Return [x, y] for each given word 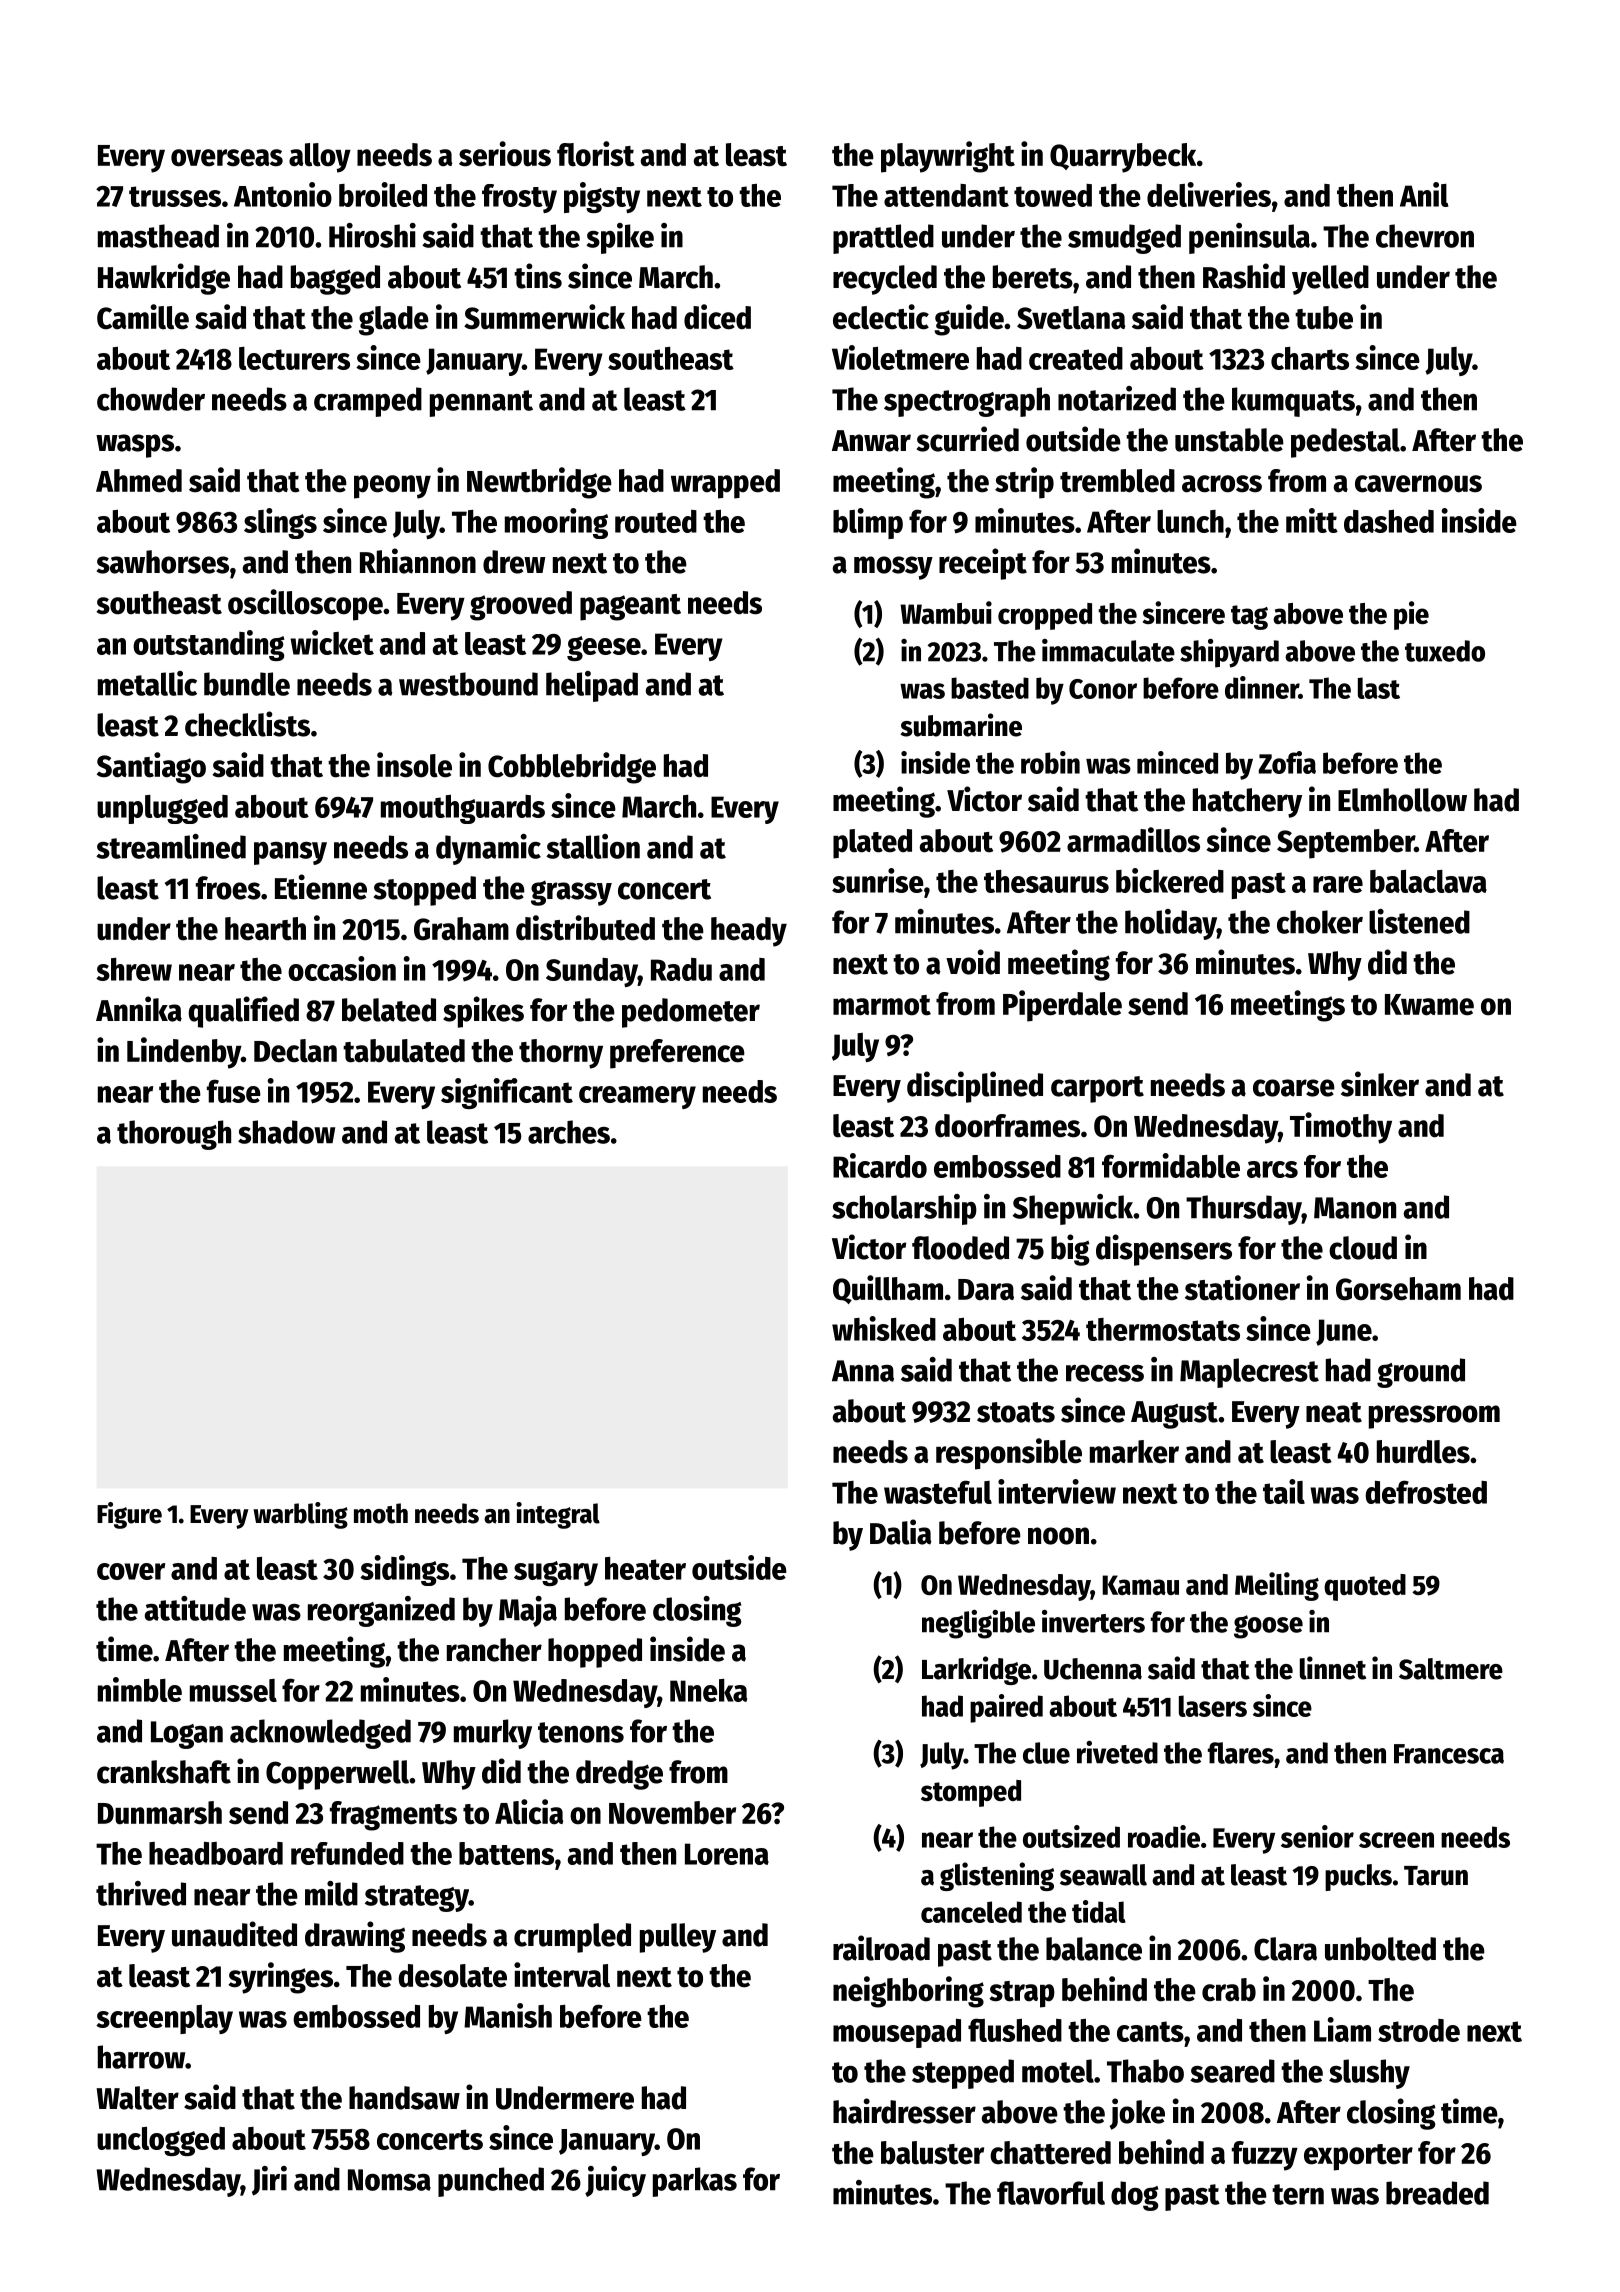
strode [1419, 2030]
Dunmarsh [160, 1813]
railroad [881, 1948]
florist [596, 154]
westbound [468, 684]
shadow [286, 1132]
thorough [174, 1135]
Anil [1424, 194]
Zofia [1287, 762]
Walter [137, 2098]
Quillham [888, 1289]
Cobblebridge [572, 768]
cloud [1363, 1248]
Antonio [283, 194]
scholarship [904, 1209]
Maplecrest [1249, 1373]
